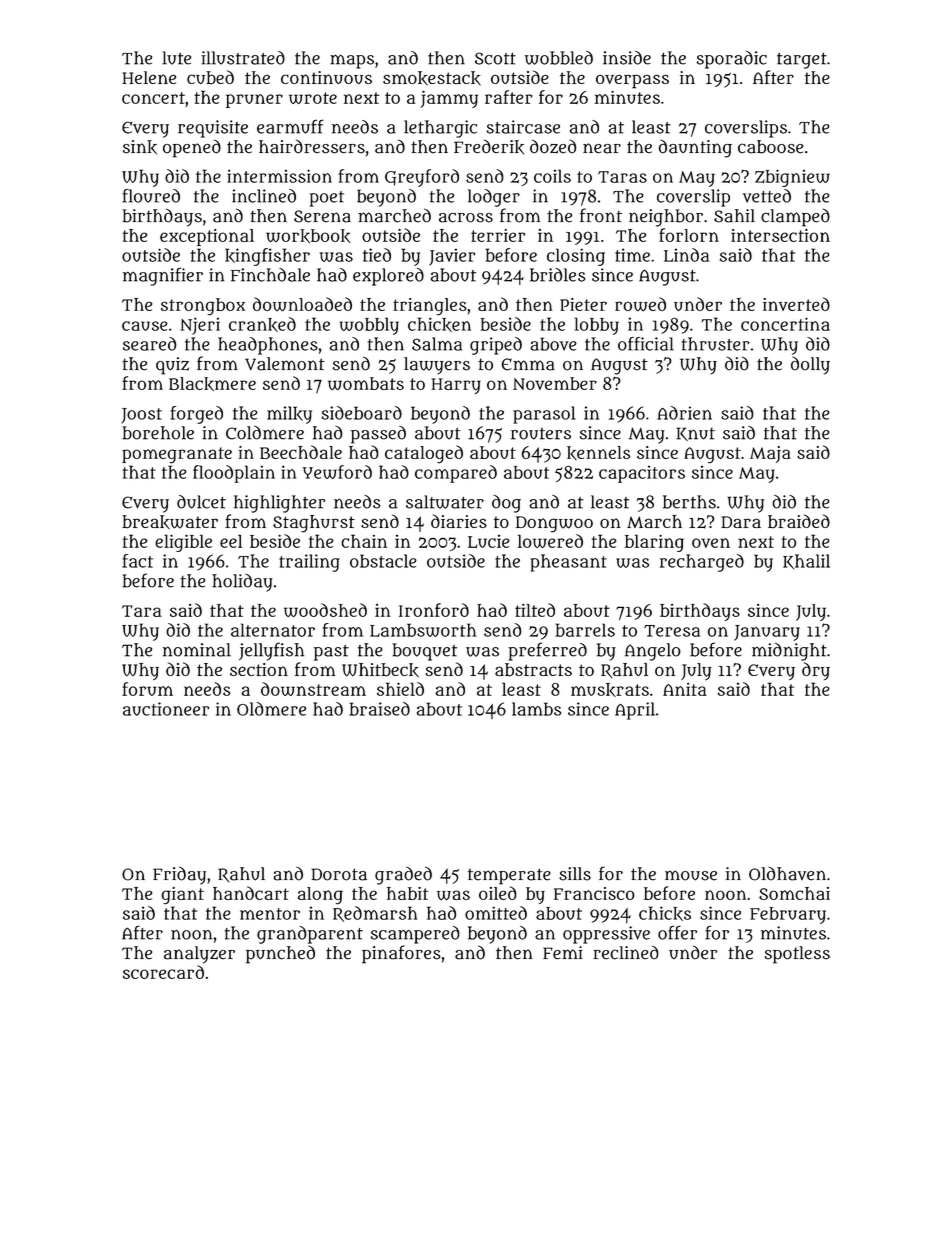  What do you see at coordinates (672, 631) in the document?
I see `Teresa` at bounding box center [672, 631].
